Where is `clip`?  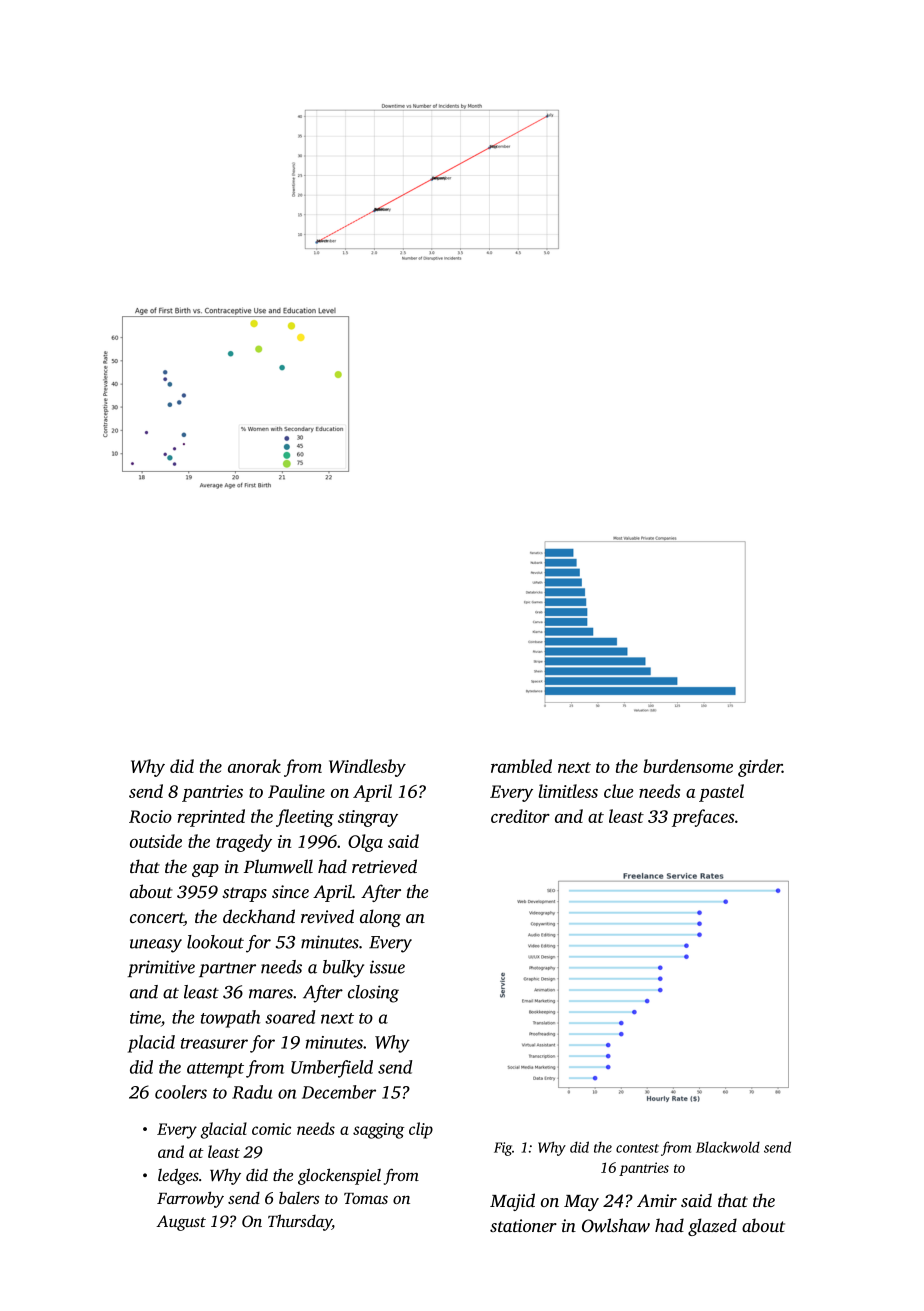 clip is located at coordinates (421, 1130).
